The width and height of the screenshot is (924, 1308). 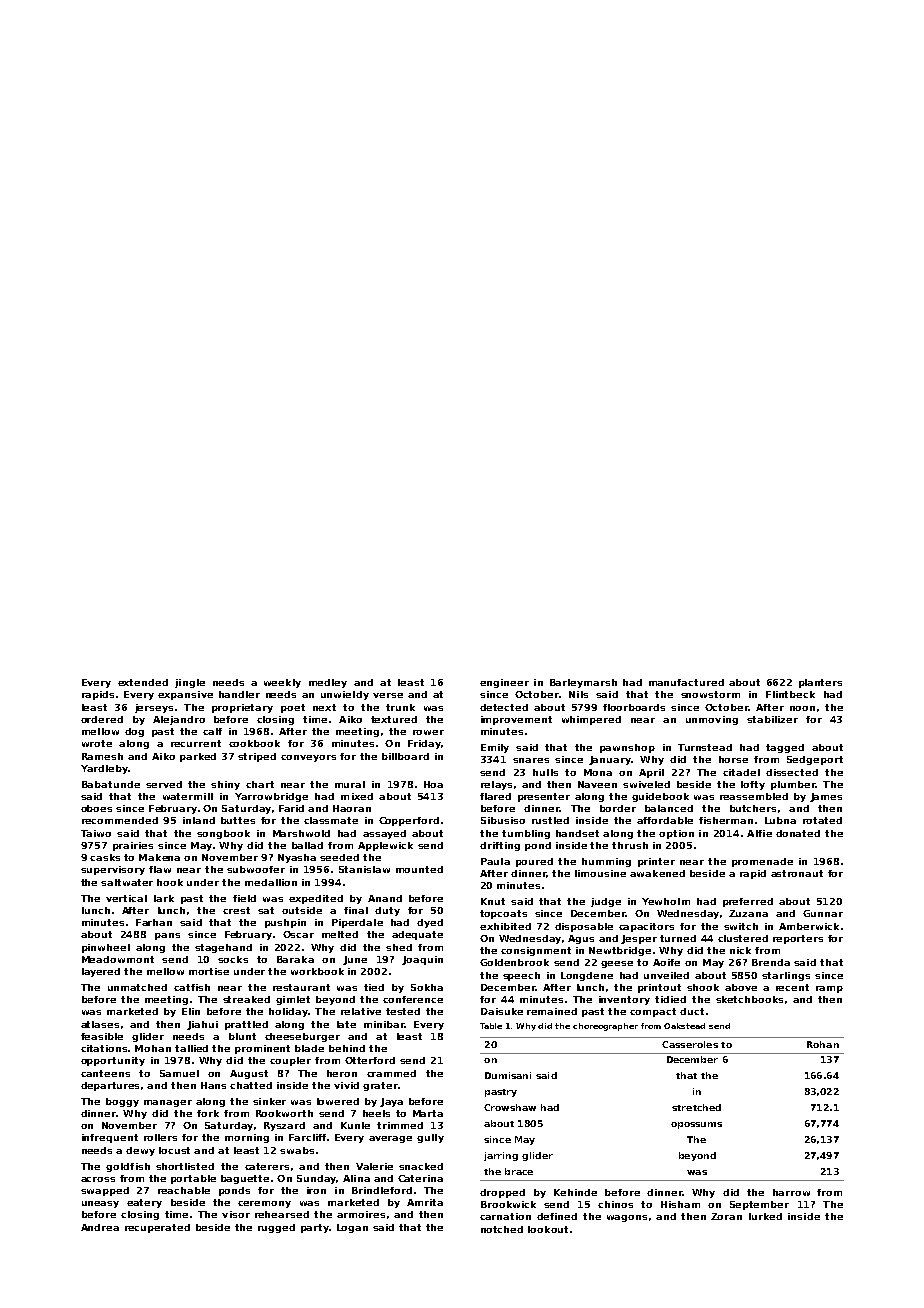 What do you see at coordinates (403, 1011) in the screenshot?
I see `tested` at bounding box center [403, 1011].
